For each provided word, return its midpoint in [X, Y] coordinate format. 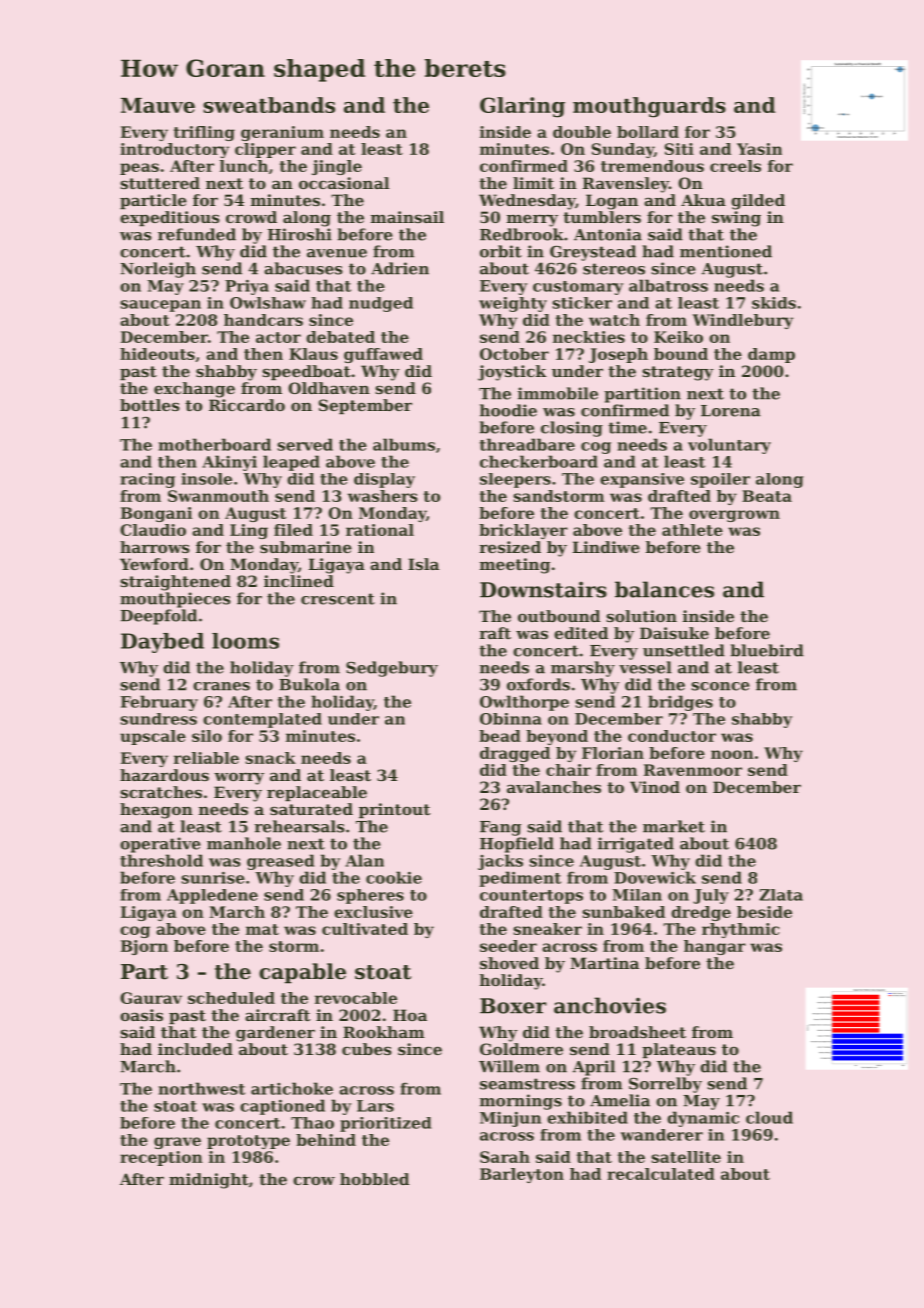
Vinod [655, 787]
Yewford [154, 564]
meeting [515, 566]
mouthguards [649, 107]
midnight [209, 1181]
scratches [161, 792]
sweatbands [269, 105]
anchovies [610, 1005]
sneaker [547, 929]
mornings [521, 1102]
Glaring [522, 107]
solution [641, 616]
